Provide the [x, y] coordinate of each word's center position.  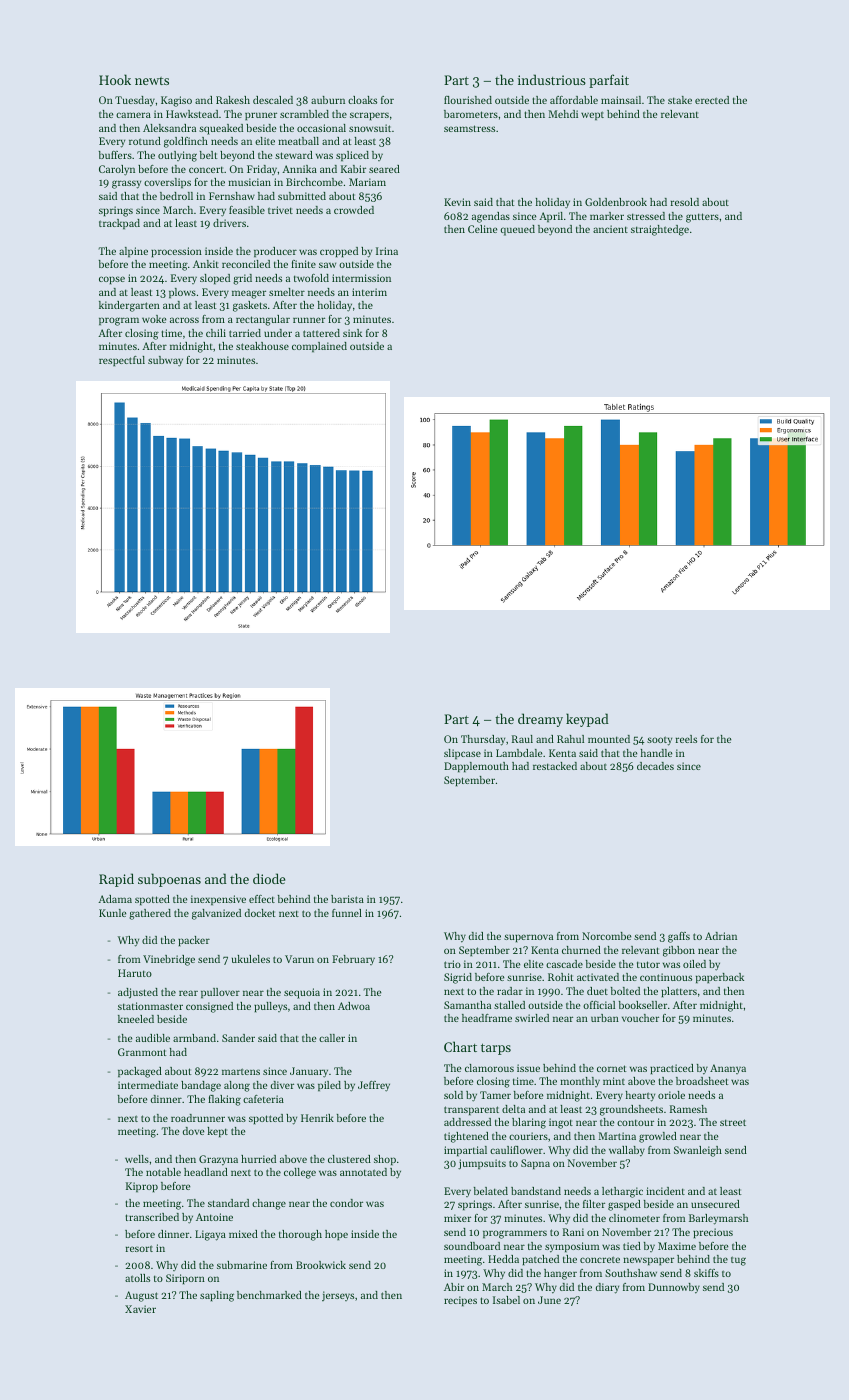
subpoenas [169, 880]
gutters [702, 218]
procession [176, 252]
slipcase [462, 754]
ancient [610, 229]
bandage [201, 1086]
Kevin [457, 202]
